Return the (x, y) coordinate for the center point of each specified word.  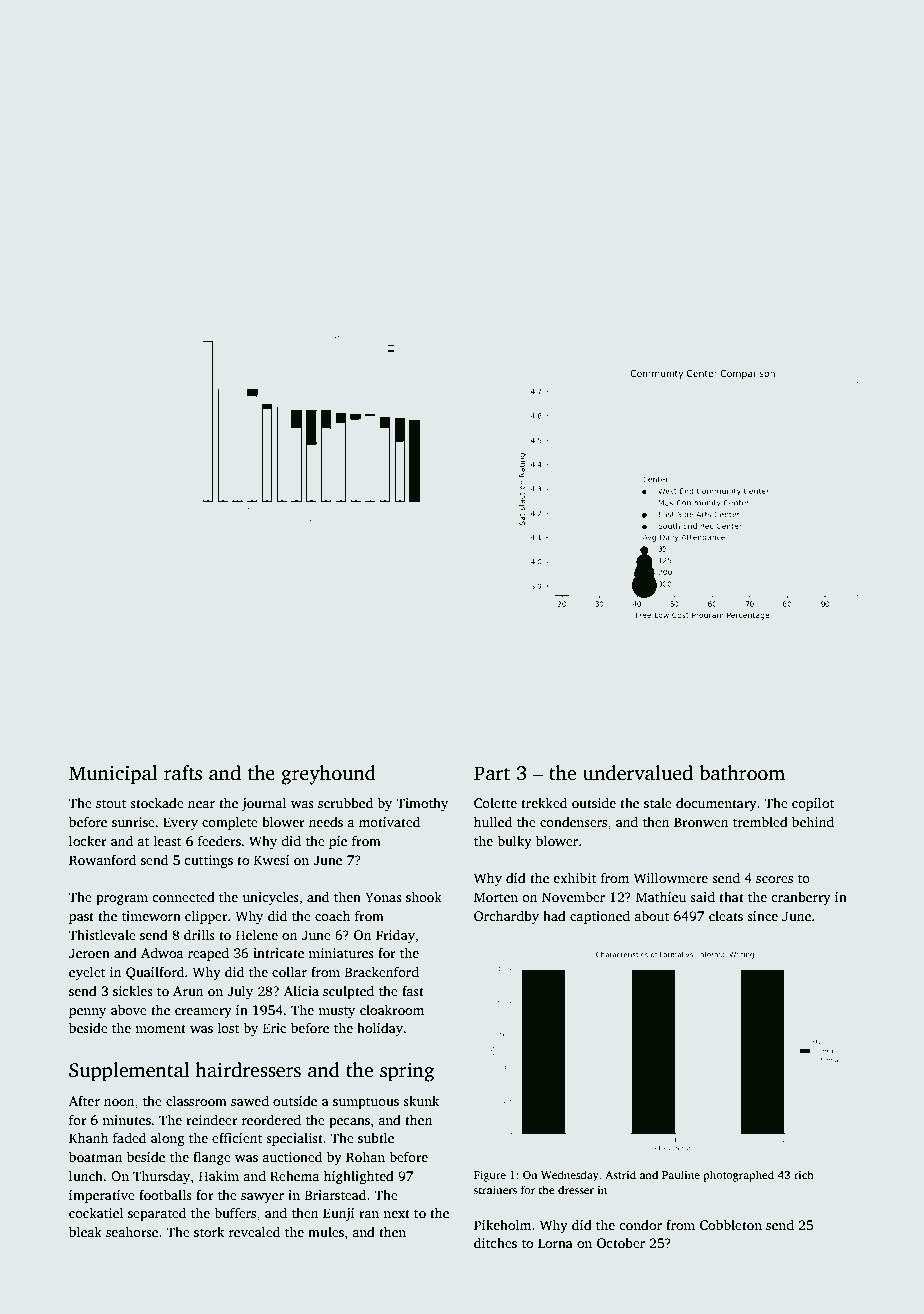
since (762, 916)
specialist (294, 1139)
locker (88, 841)
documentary (716, 804)
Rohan (365, 1156)
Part (492, 773)
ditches (495, 1242)
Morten (496, 897)
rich (804, 1174)
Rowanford (102, 859)
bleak (85, 1231)
